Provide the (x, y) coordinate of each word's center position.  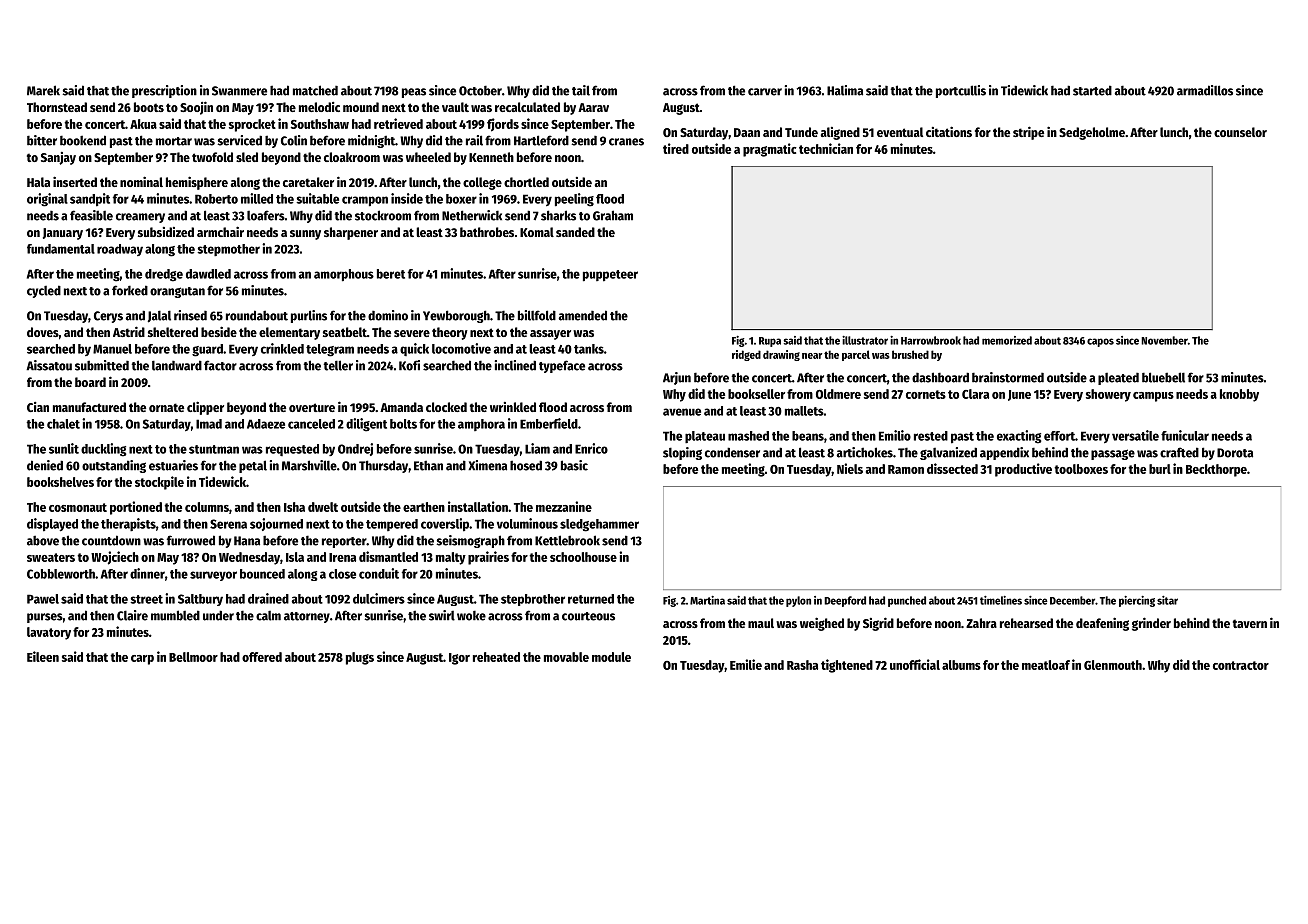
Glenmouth (1113, 665)
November (1164, 340)
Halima (845, 90)
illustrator (865, 340)
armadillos (1205, 90)
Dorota (1235, 453)
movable (566, 657)
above (43, 541)
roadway (120, 250)
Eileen (43, 656)
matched (315, 90)
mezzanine (564, 506)
